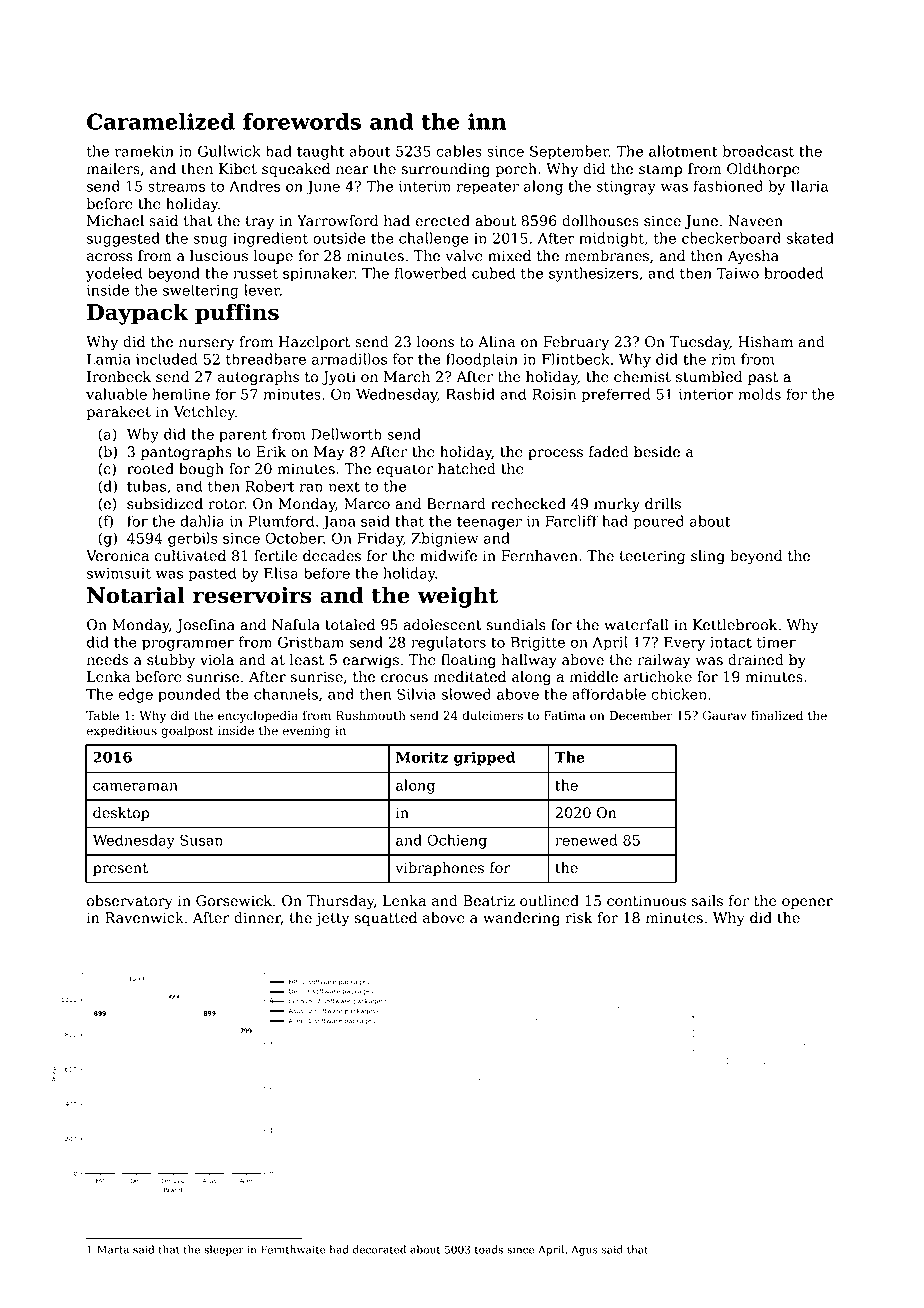 Image resolution: width=924 pixels, height=1308 pixels. What do you see at coordinates (302, 121) in the document?
I see `forewords` at bounding box center [302, 121].
